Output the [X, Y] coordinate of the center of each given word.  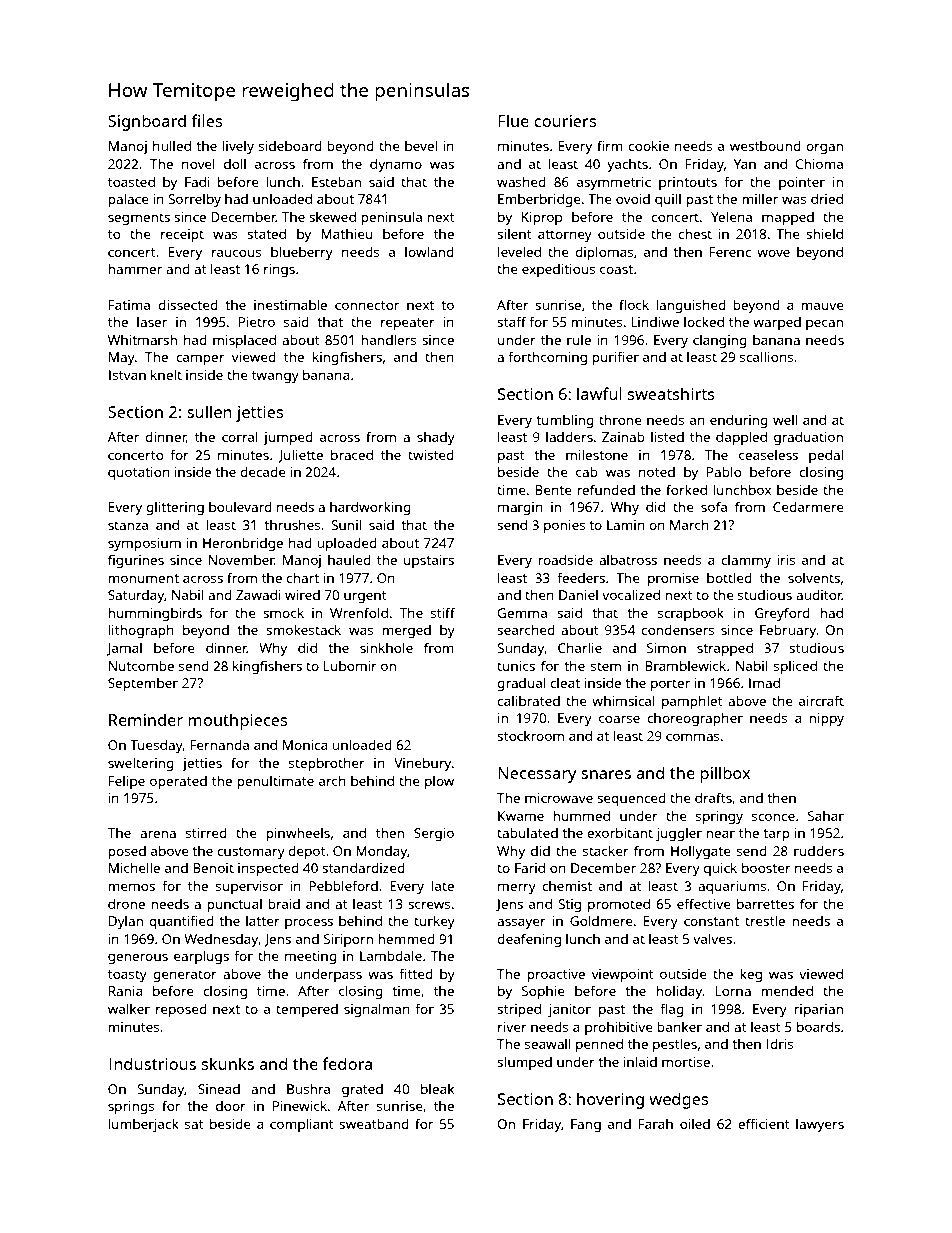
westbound [765, 146]
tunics [516, 666]
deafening [529, 940]
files [207, 120]
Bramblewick [685, 665]
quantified [181, 922]
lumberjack [143, 1125]
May [122, 358]
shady [436, 438]
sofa [714, 506]
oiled [695, 1123]
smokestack [303, 629]
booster [766, 868]
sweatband [374, 1124]
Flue [513, 120]
